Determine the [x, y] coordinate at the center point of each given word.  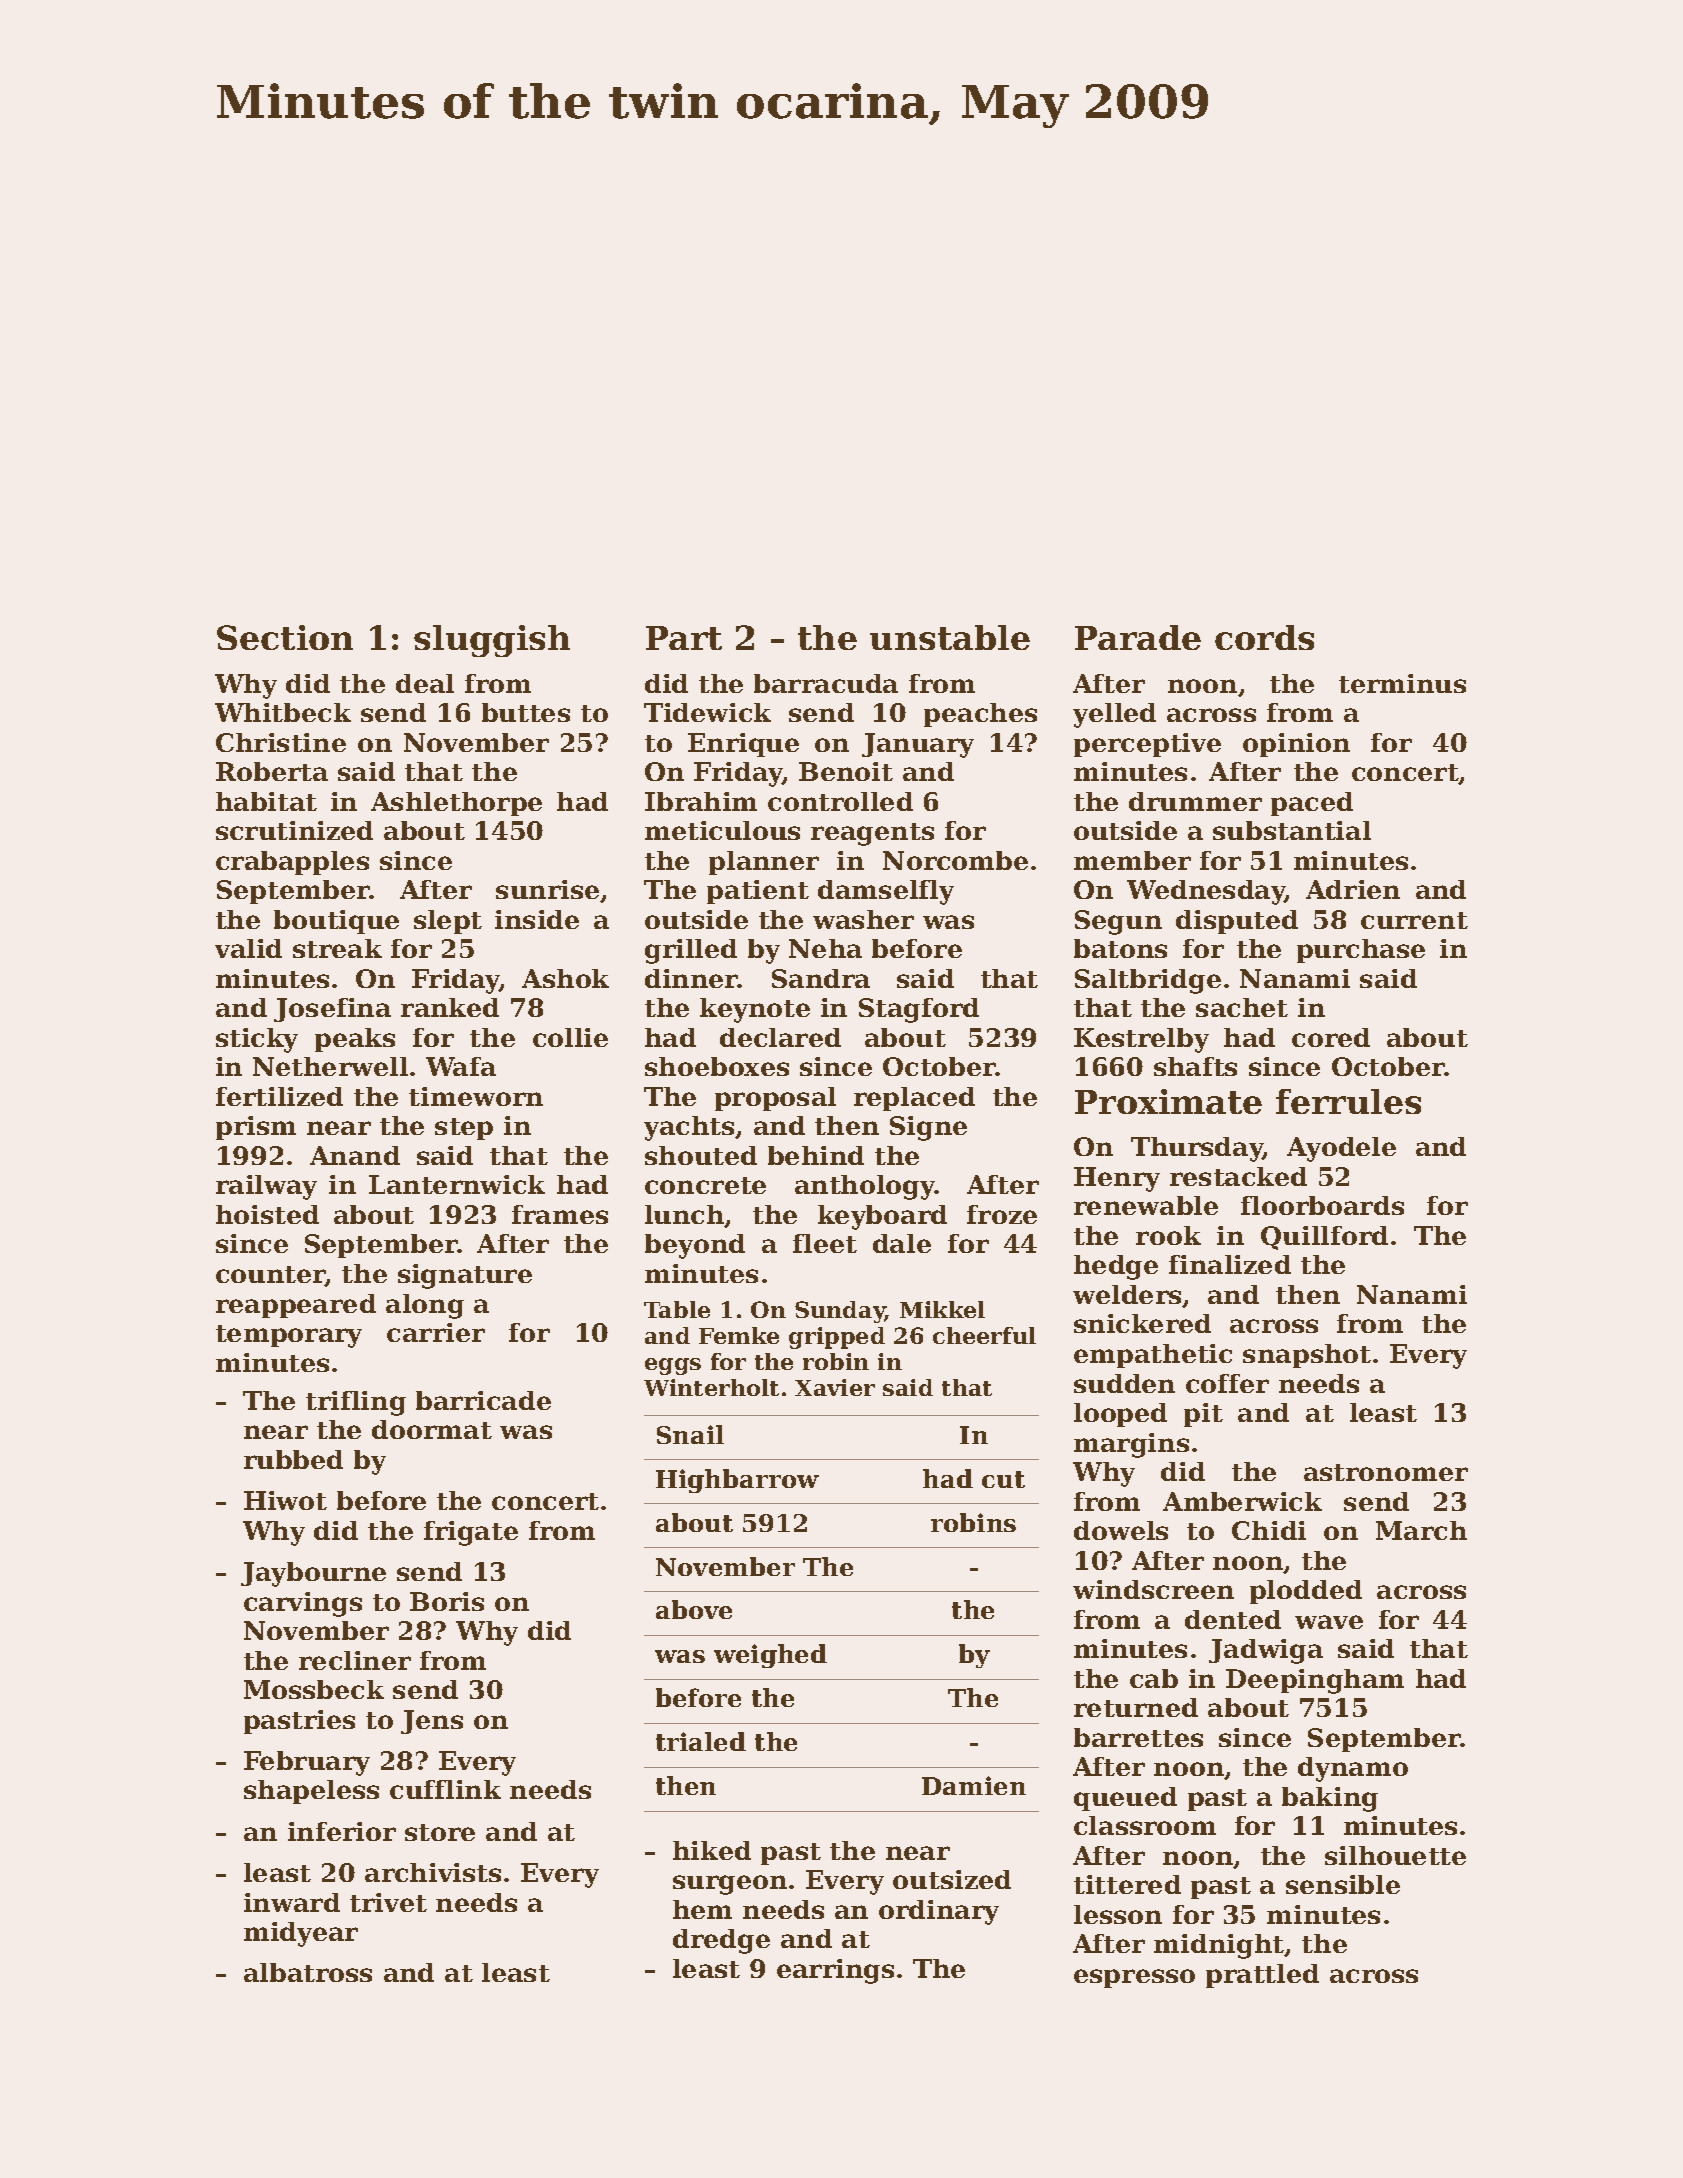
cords [1264, 637]
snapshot [1307, 1356]
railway [266, 1187]
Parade [1138, 637]
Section [285, 637]
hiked [712, 1850]
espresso [1134, 1978]
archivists [433, 1872]
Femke [739, 1335]
